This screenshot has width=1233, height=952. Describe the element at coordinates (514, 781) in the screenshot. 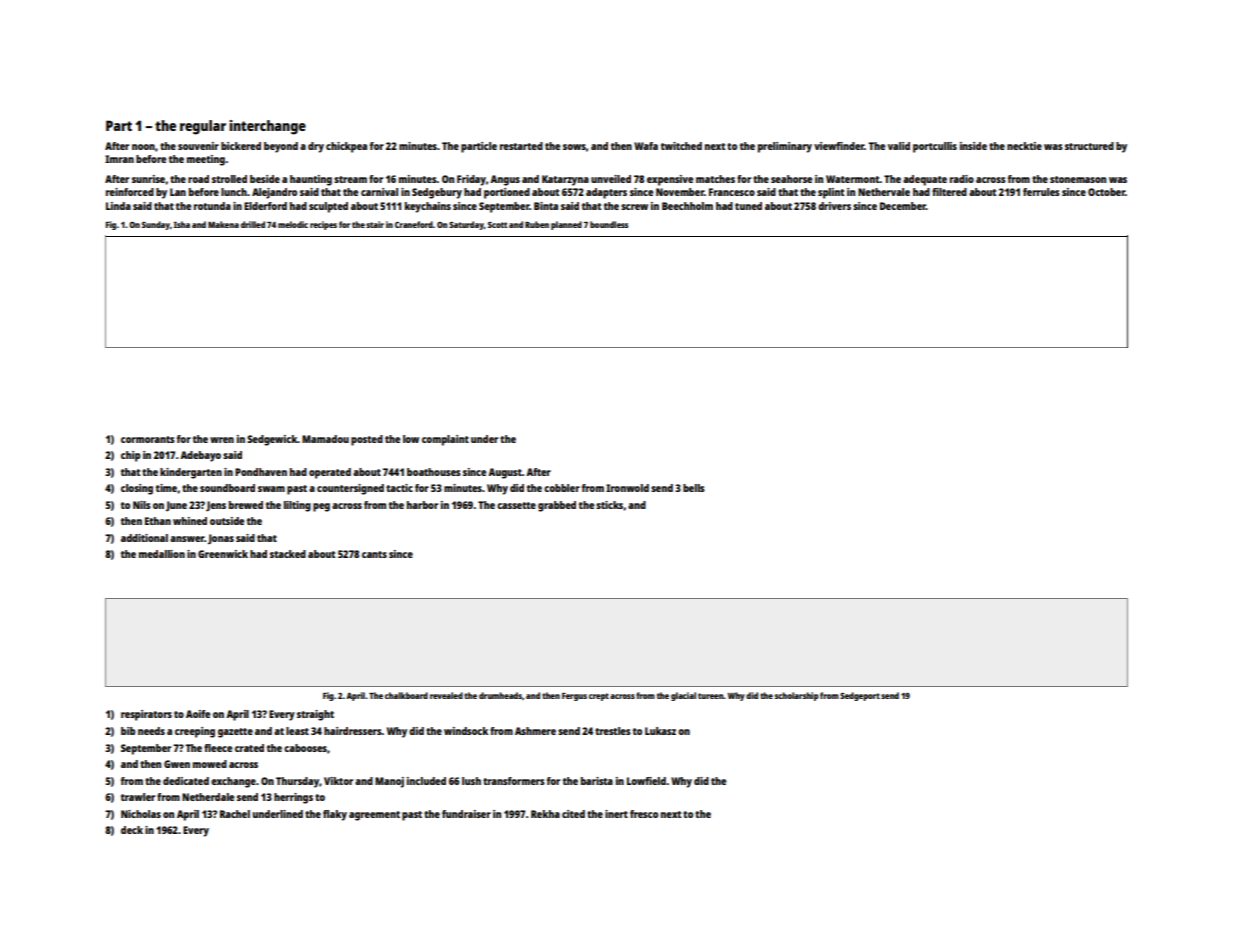

I see `transformers` at that location.
